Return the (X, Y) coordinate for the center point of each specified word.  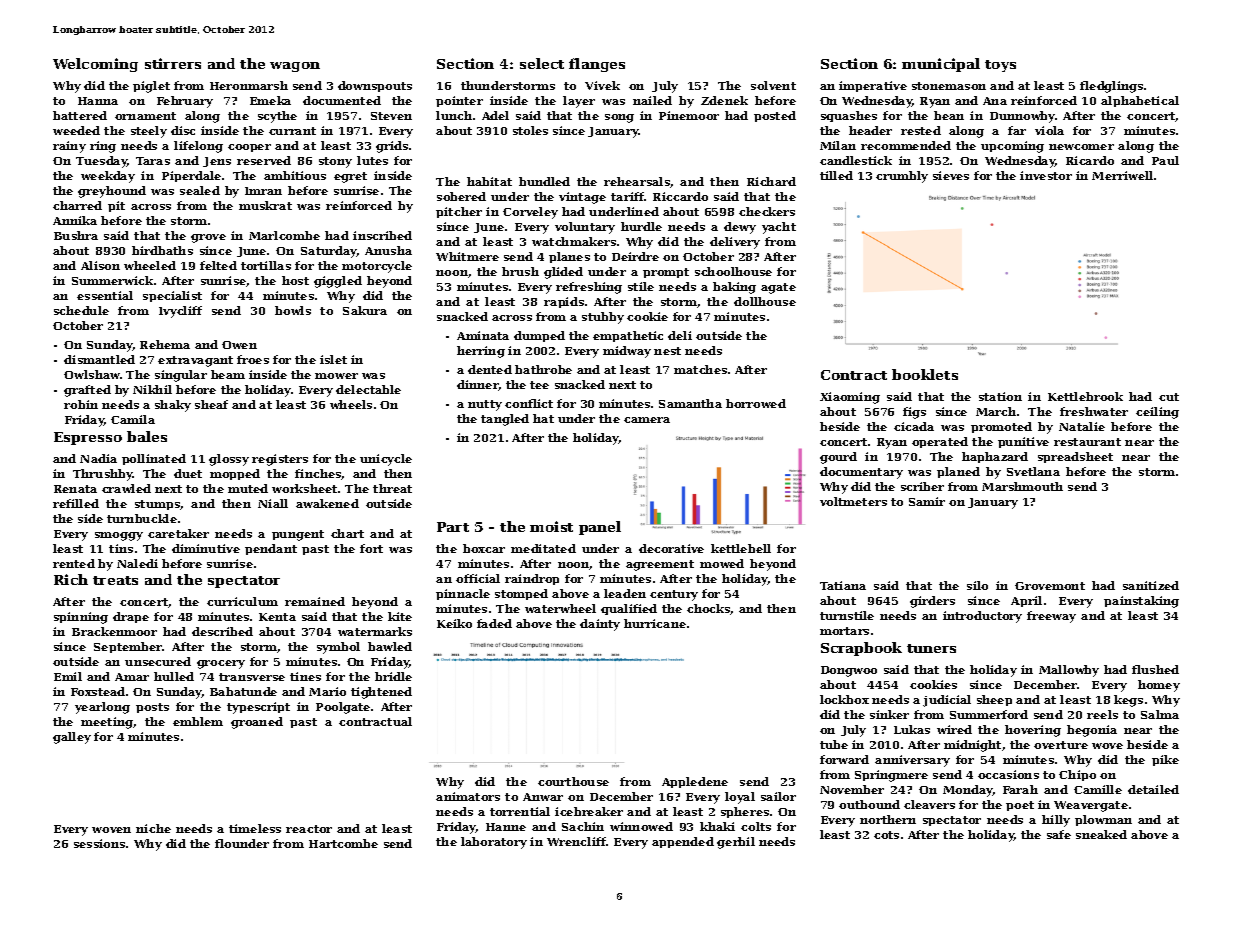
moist (551, 526)
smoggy (119, 536)
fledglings (1111, 87)
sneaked (1101, 834)
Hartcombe (343, 843)
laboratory (494, 843)
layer (579, 102)
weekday (108, 177)
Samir (927, 501)
